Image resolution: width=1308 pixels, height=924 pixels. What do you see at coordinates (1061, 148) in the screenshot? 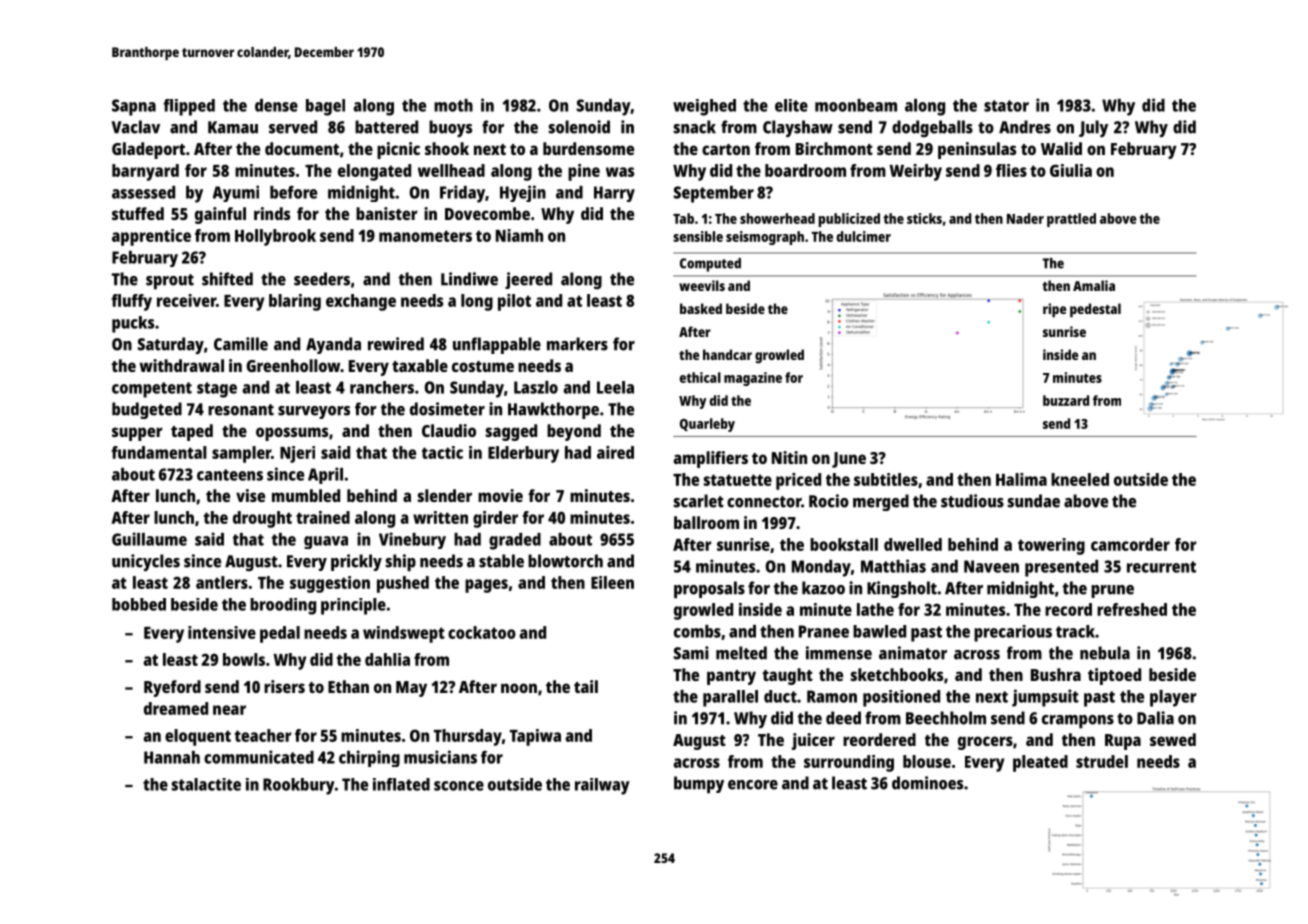
I see `Walid` at bounding box center [1061, 148].
